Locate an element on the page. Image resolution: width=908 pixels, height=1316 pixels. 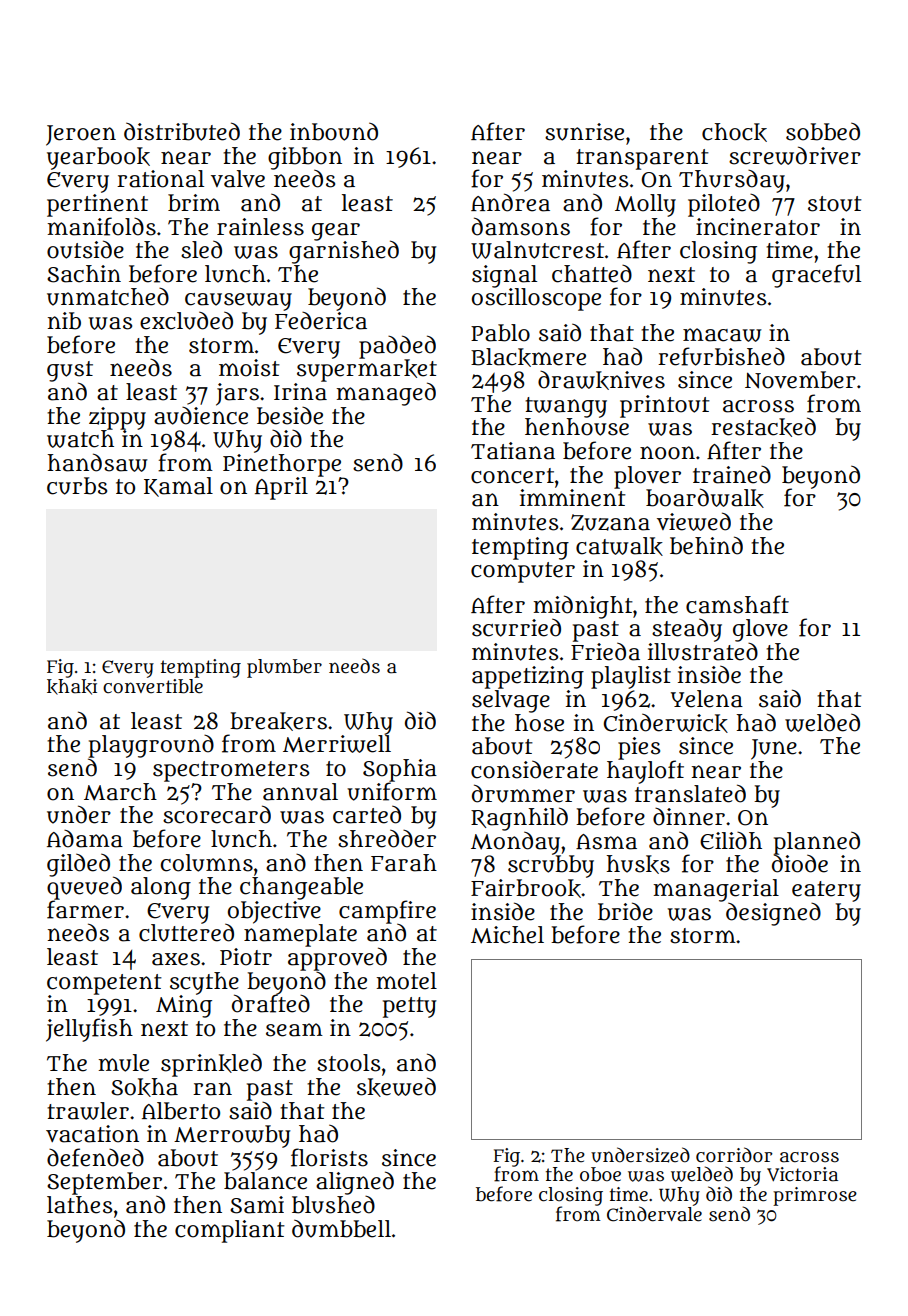
skewed is located at coordinates (396, 1087).
